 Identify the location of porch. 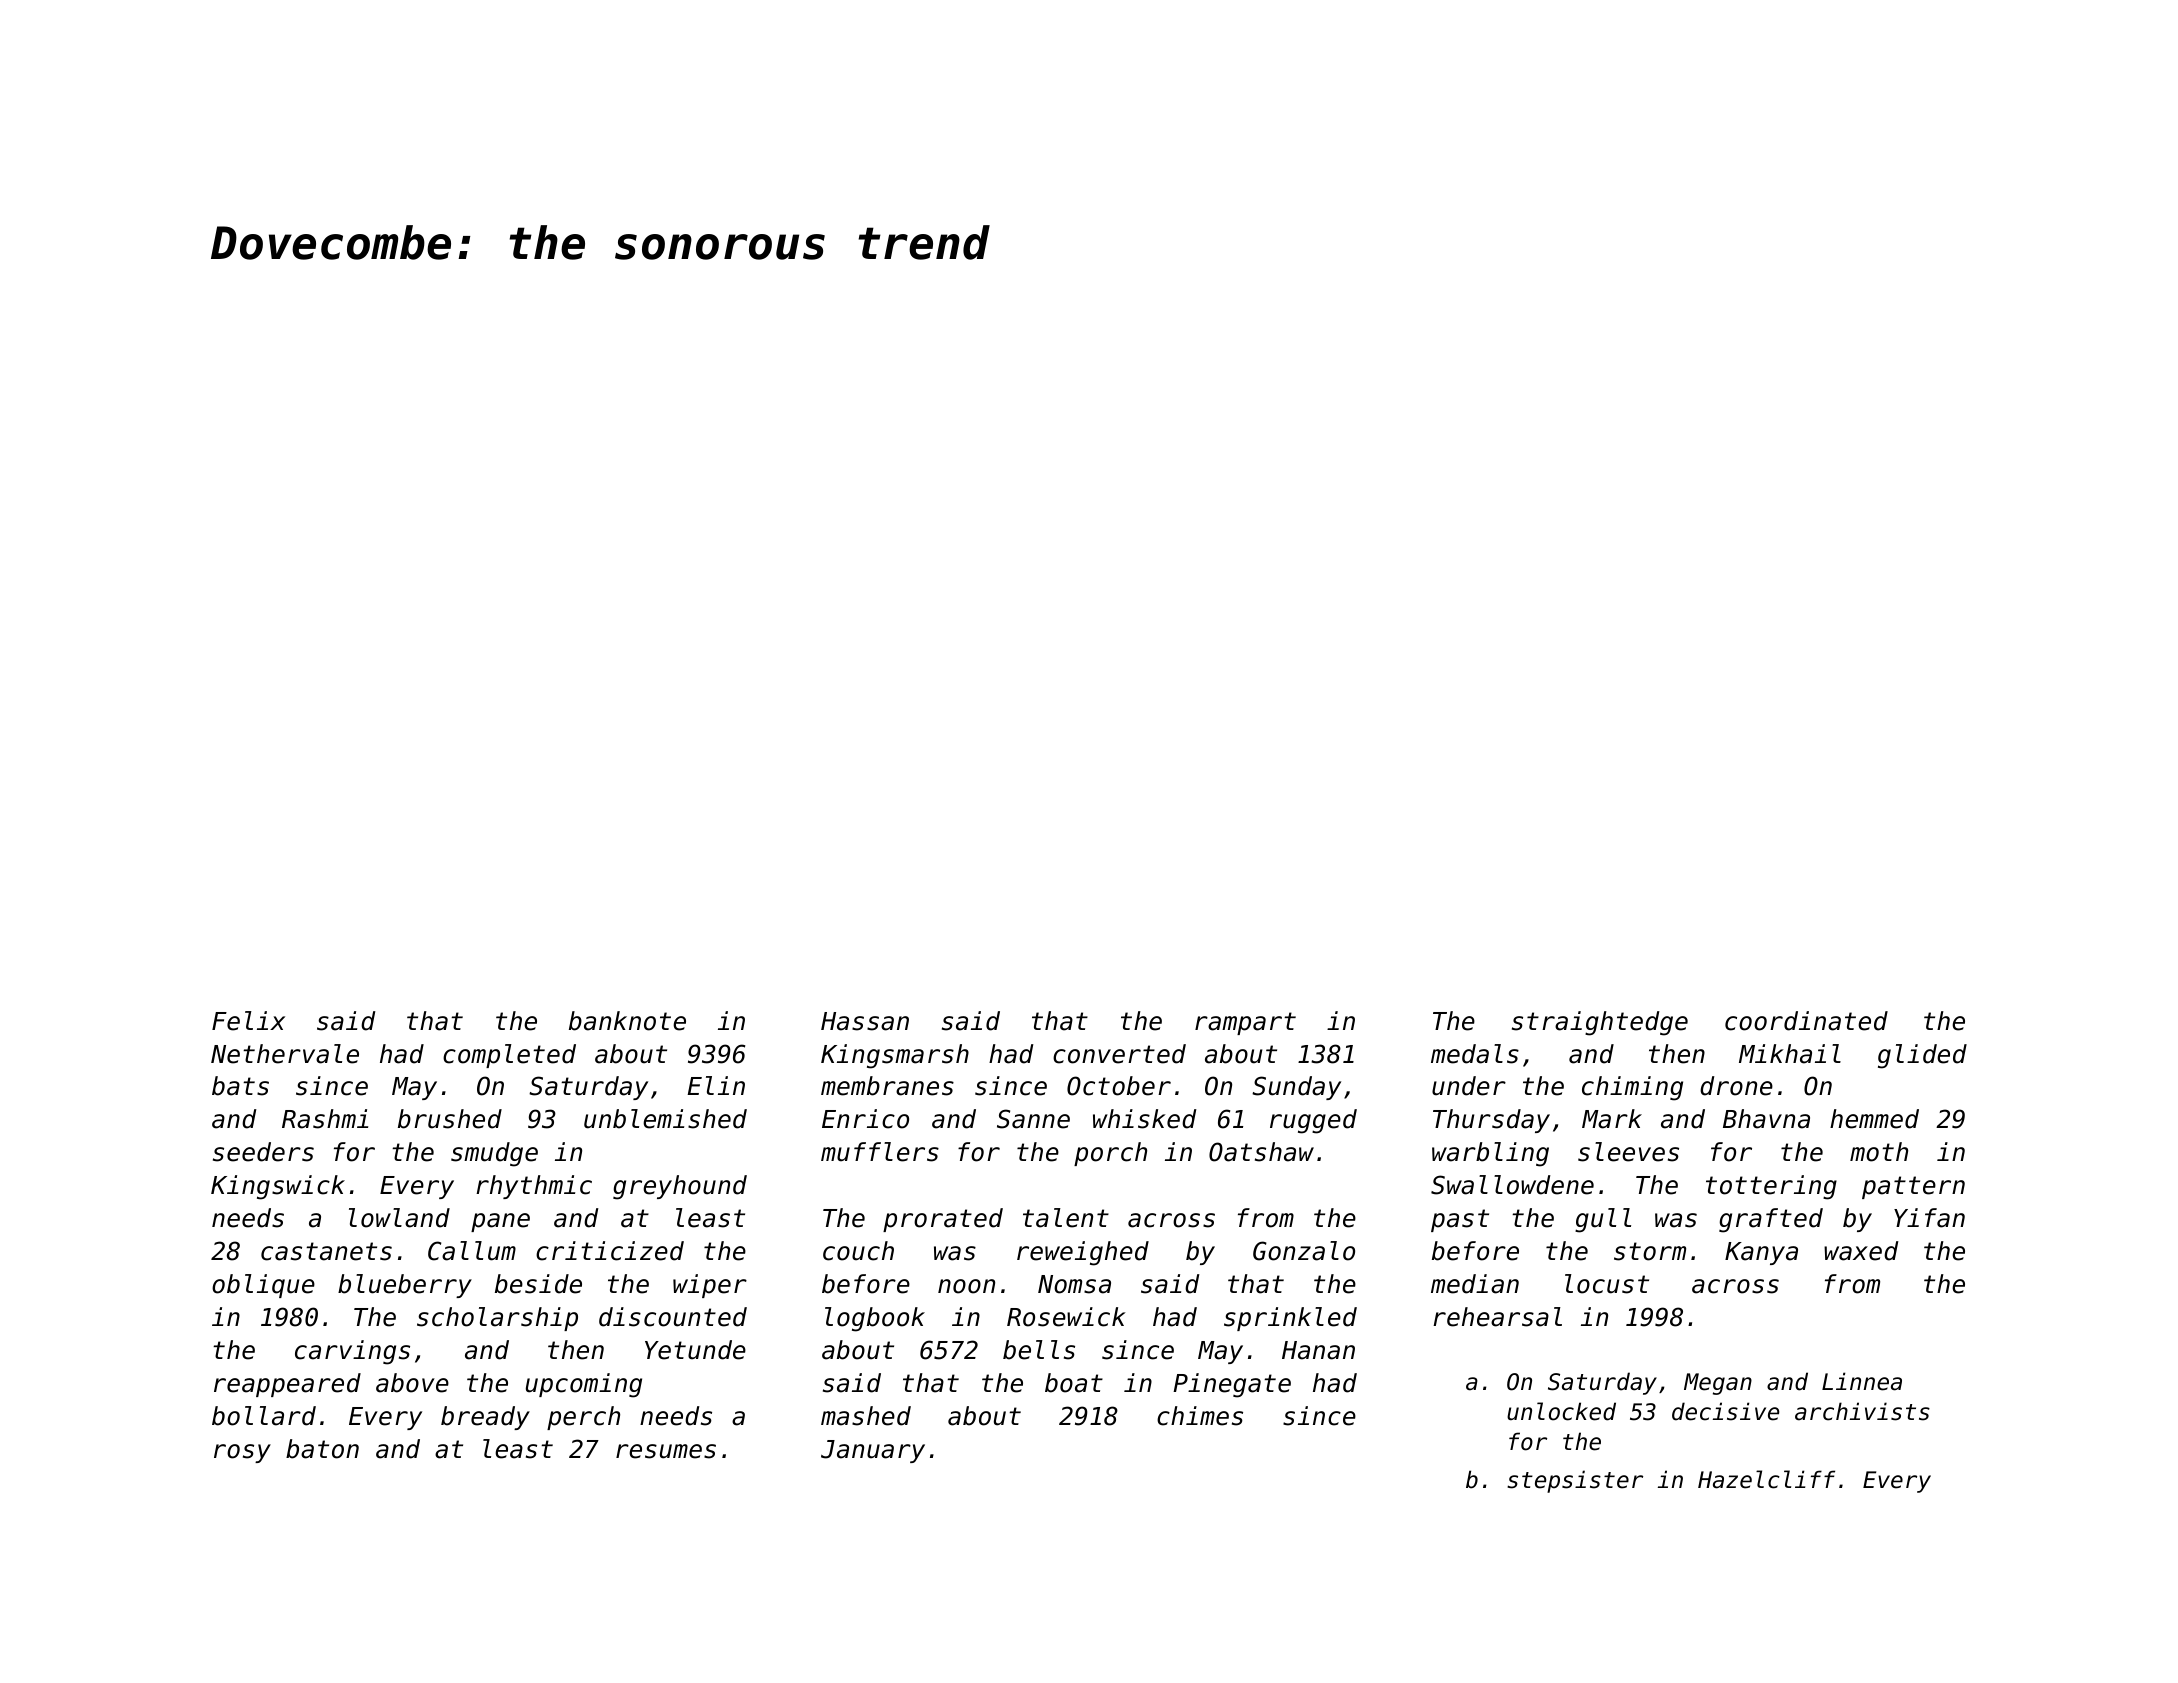
(1110, 1154).
